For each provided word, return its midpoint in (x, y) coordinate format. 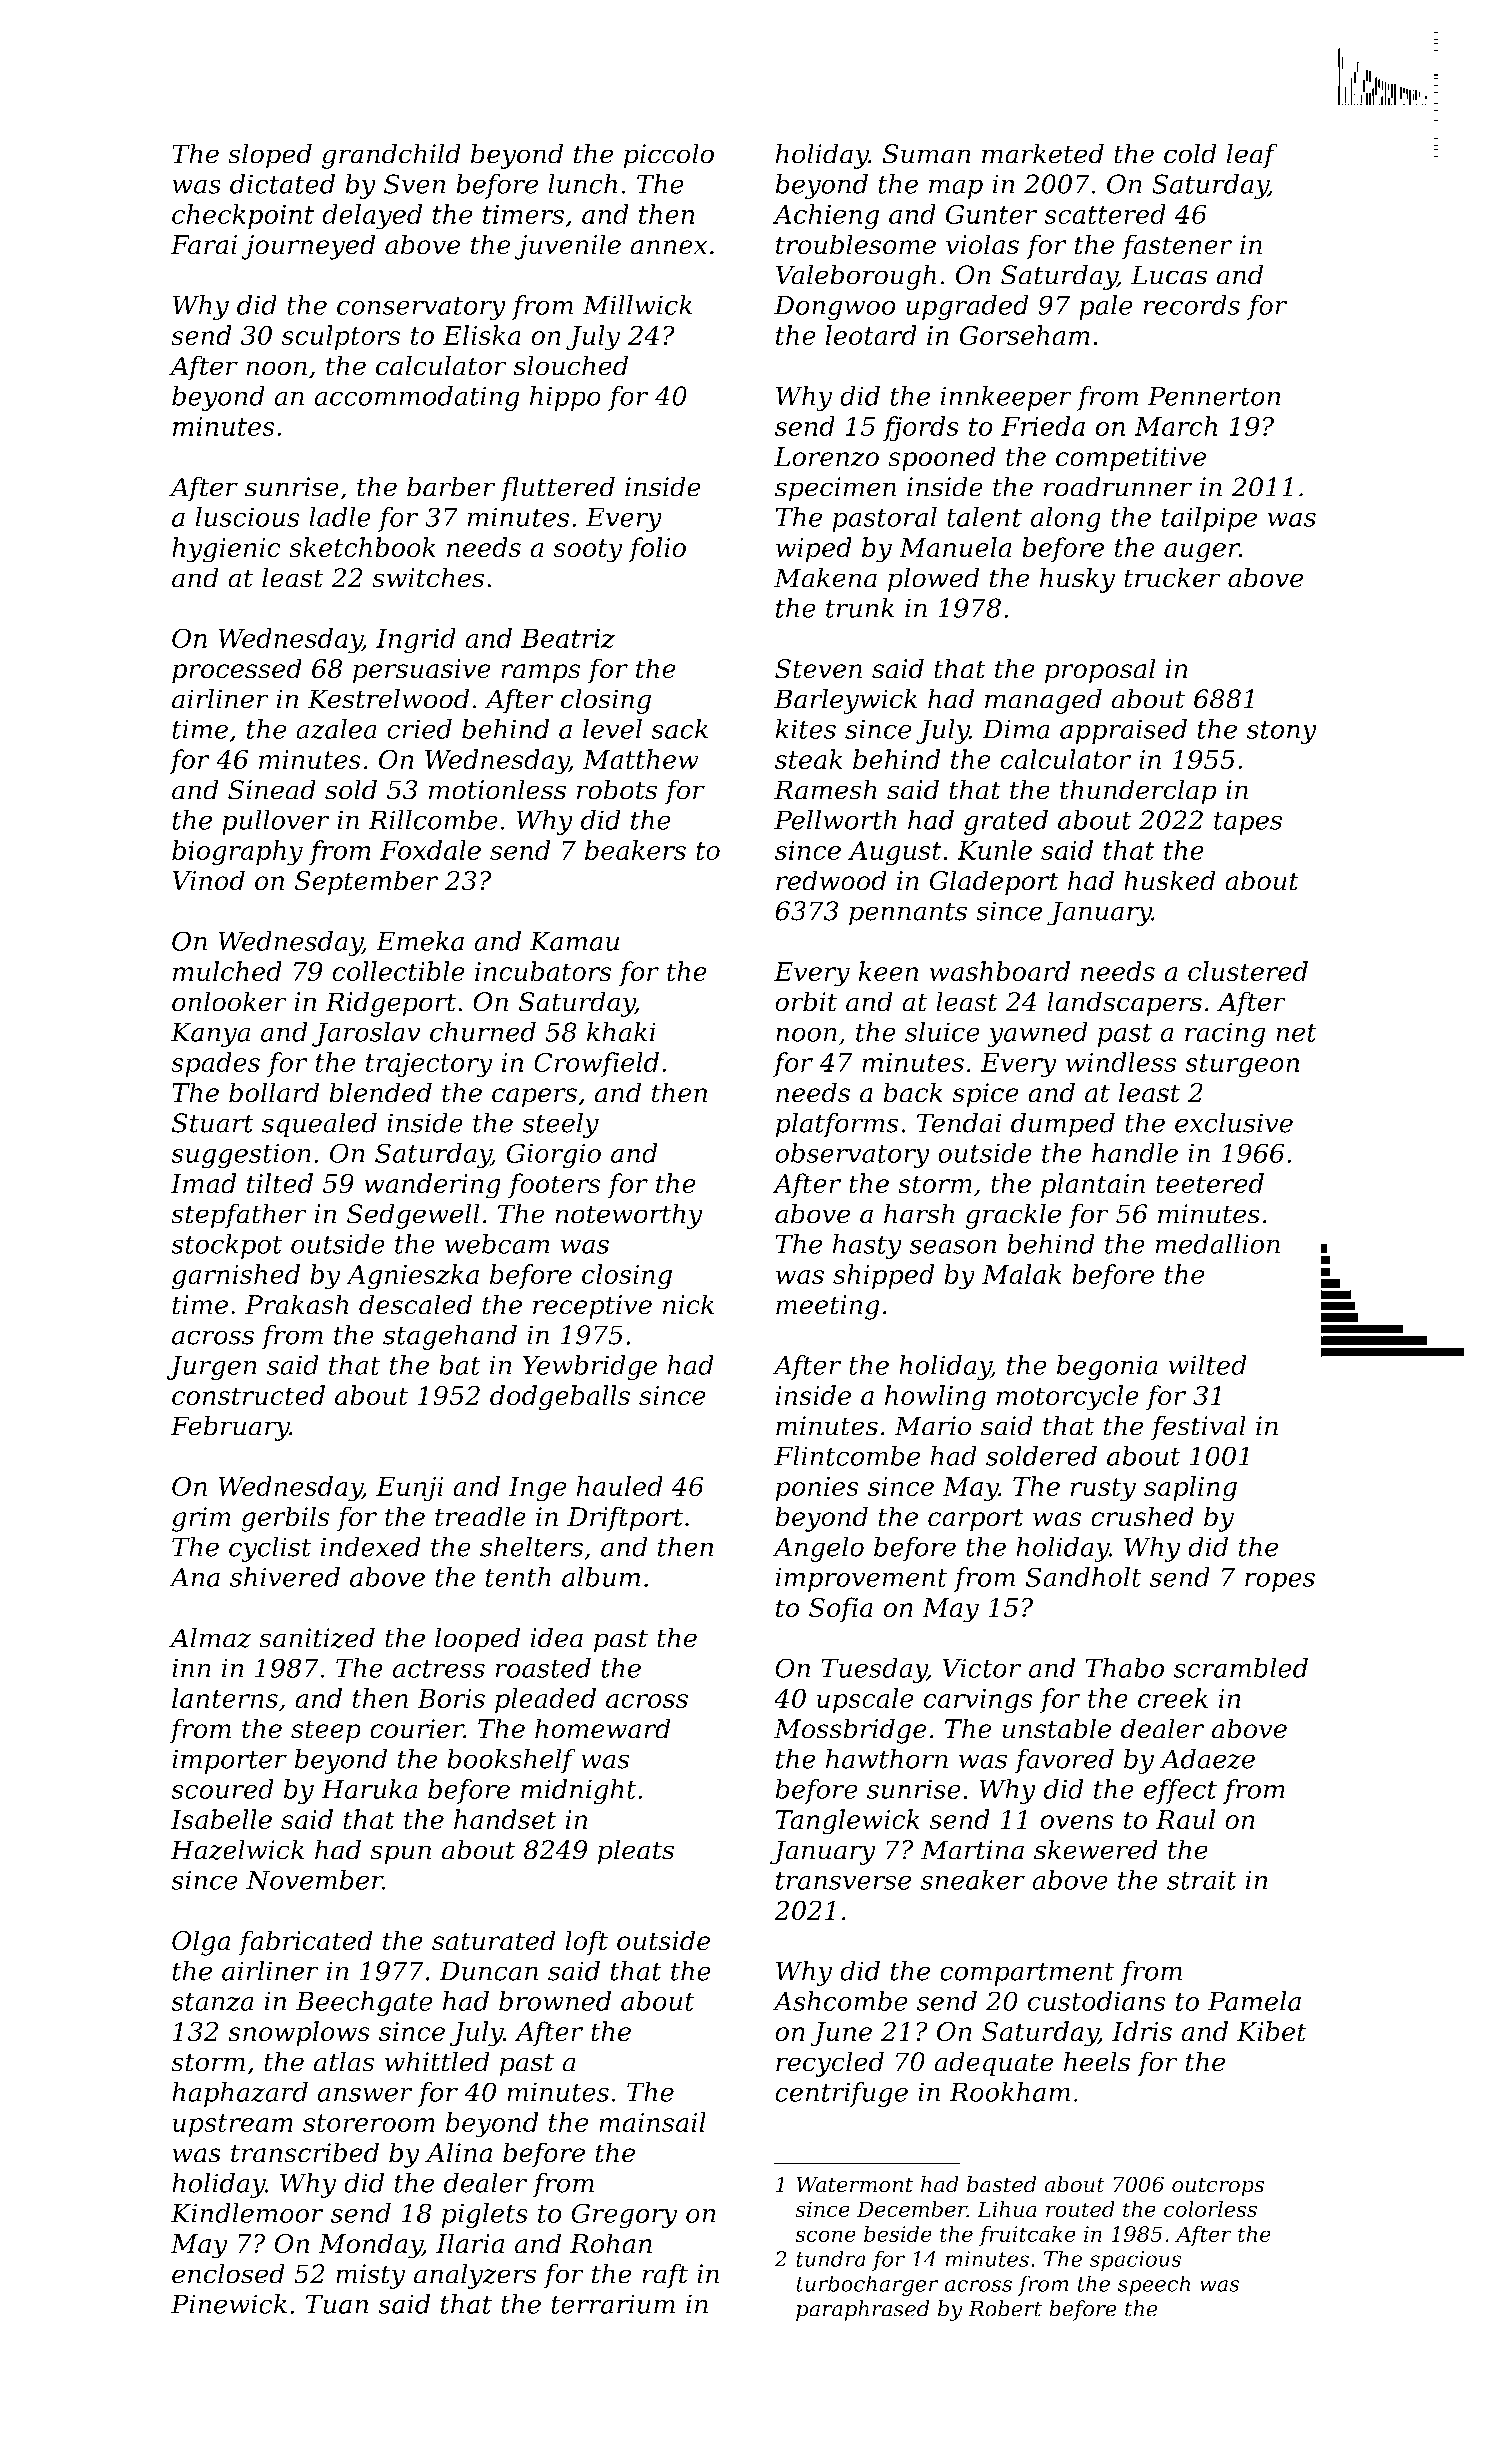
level (612, 729)
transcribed (305, 2152)
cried (419, 729)
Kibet (1272, 2031)
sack (679, 729)
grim (201, 1519)
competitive (1131, 459)
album (601, 1577)
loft (586, 1943)
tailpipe (1209, 519)
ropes (1280, 1582)
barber (451, 486)
